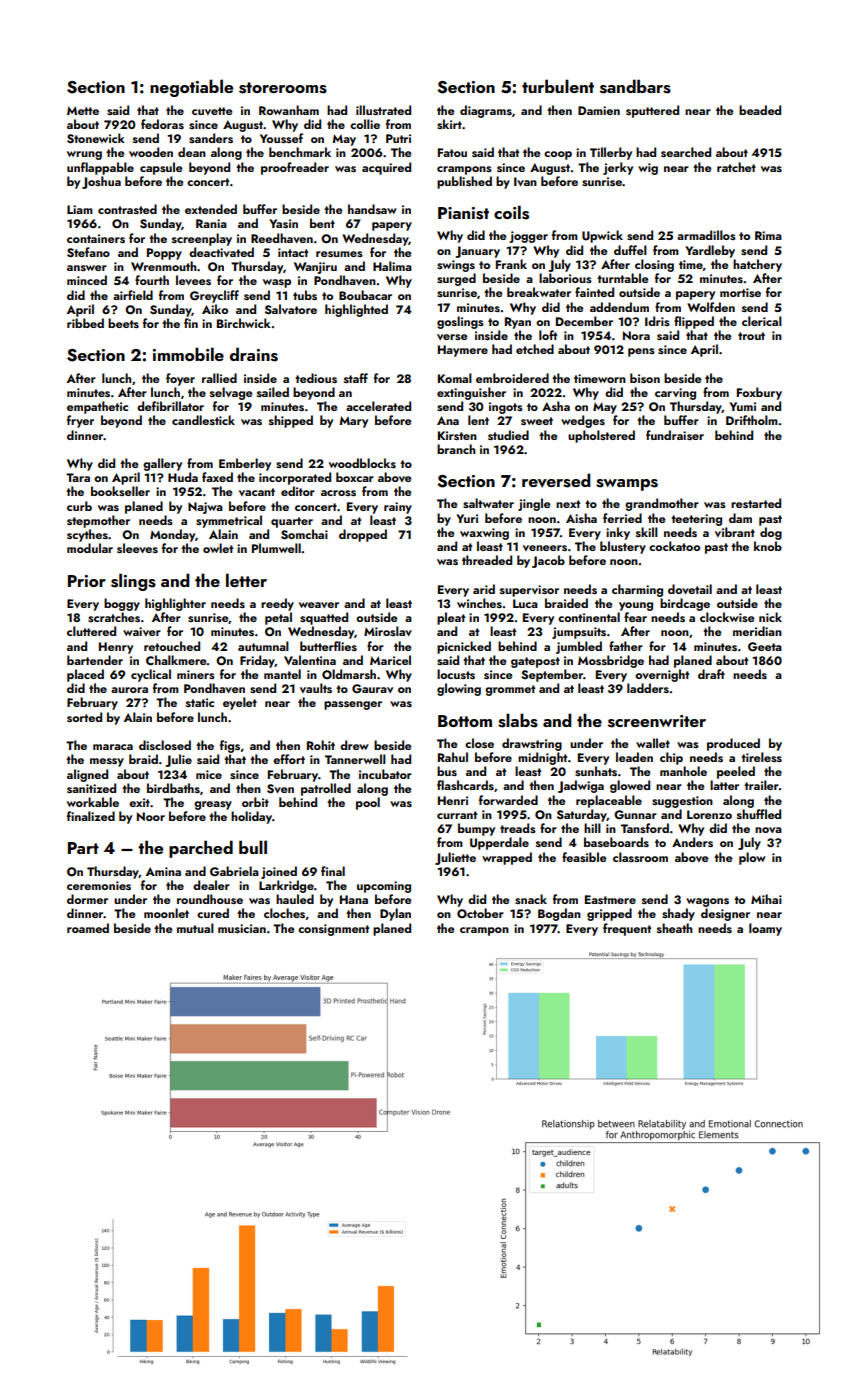 This document has height=1400, width=849. Describe the element at coordinates (218, 548) in the document. I see `owlet` at that location.
